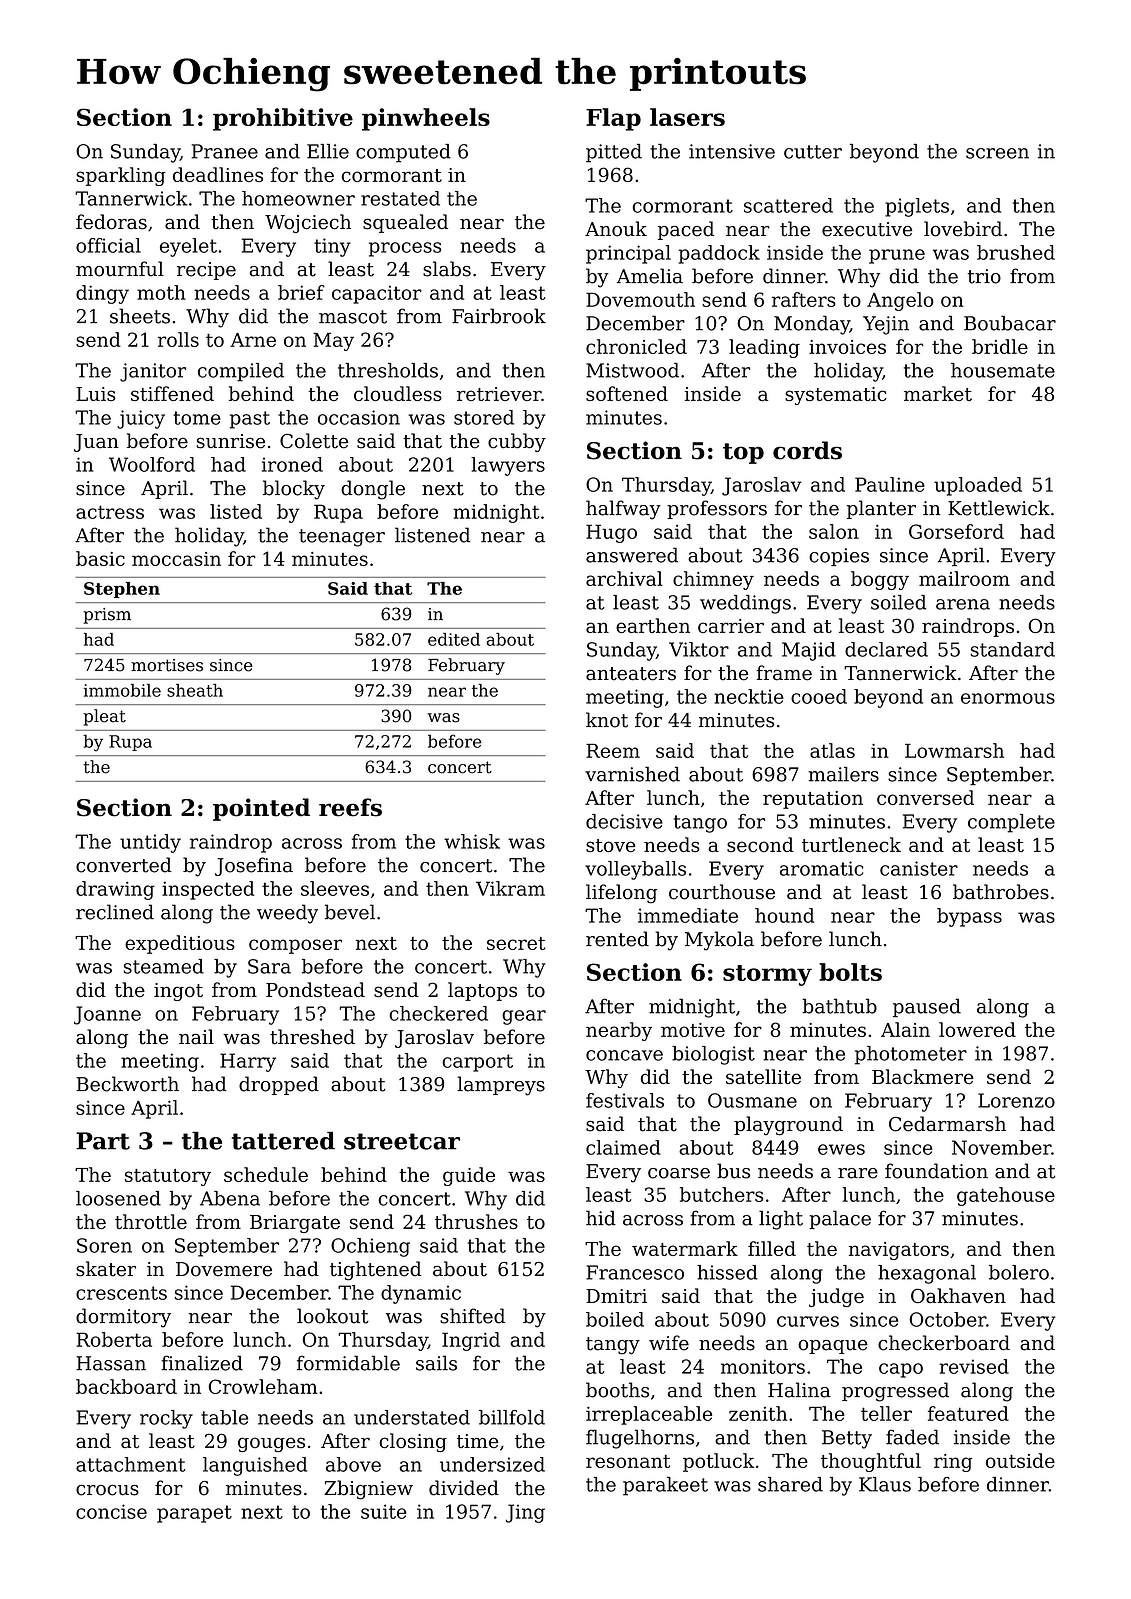 The width and height of the page is (1131, 1599). What do you see at coordinates (124, 865) in the page?
I see `converted` at bounding box center [124, 865].
